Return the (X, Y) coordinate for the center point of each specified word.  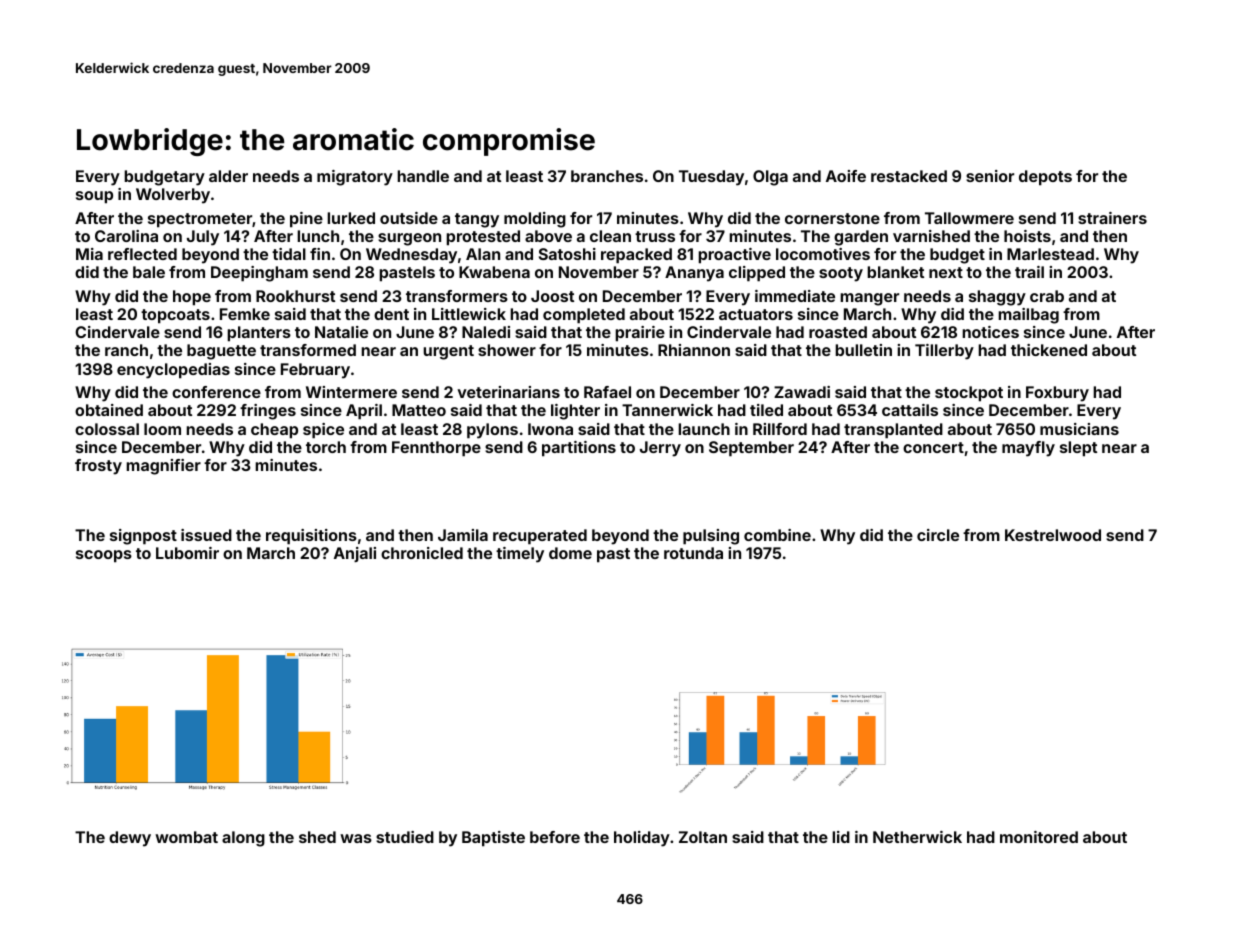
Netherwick (917, 837)
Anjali (355, 554)
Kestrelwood (1053, 535)
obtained (109, 410)
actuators (756, 314)
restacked (909, 176)
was (356, 838)
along (243, 839)
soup (94, 197)
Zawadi (802, 392)
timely (520, 555)
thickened (1049, 350)
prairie (640, 334)
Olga (770, 178)
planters (259, 334)
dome (570, 553)
